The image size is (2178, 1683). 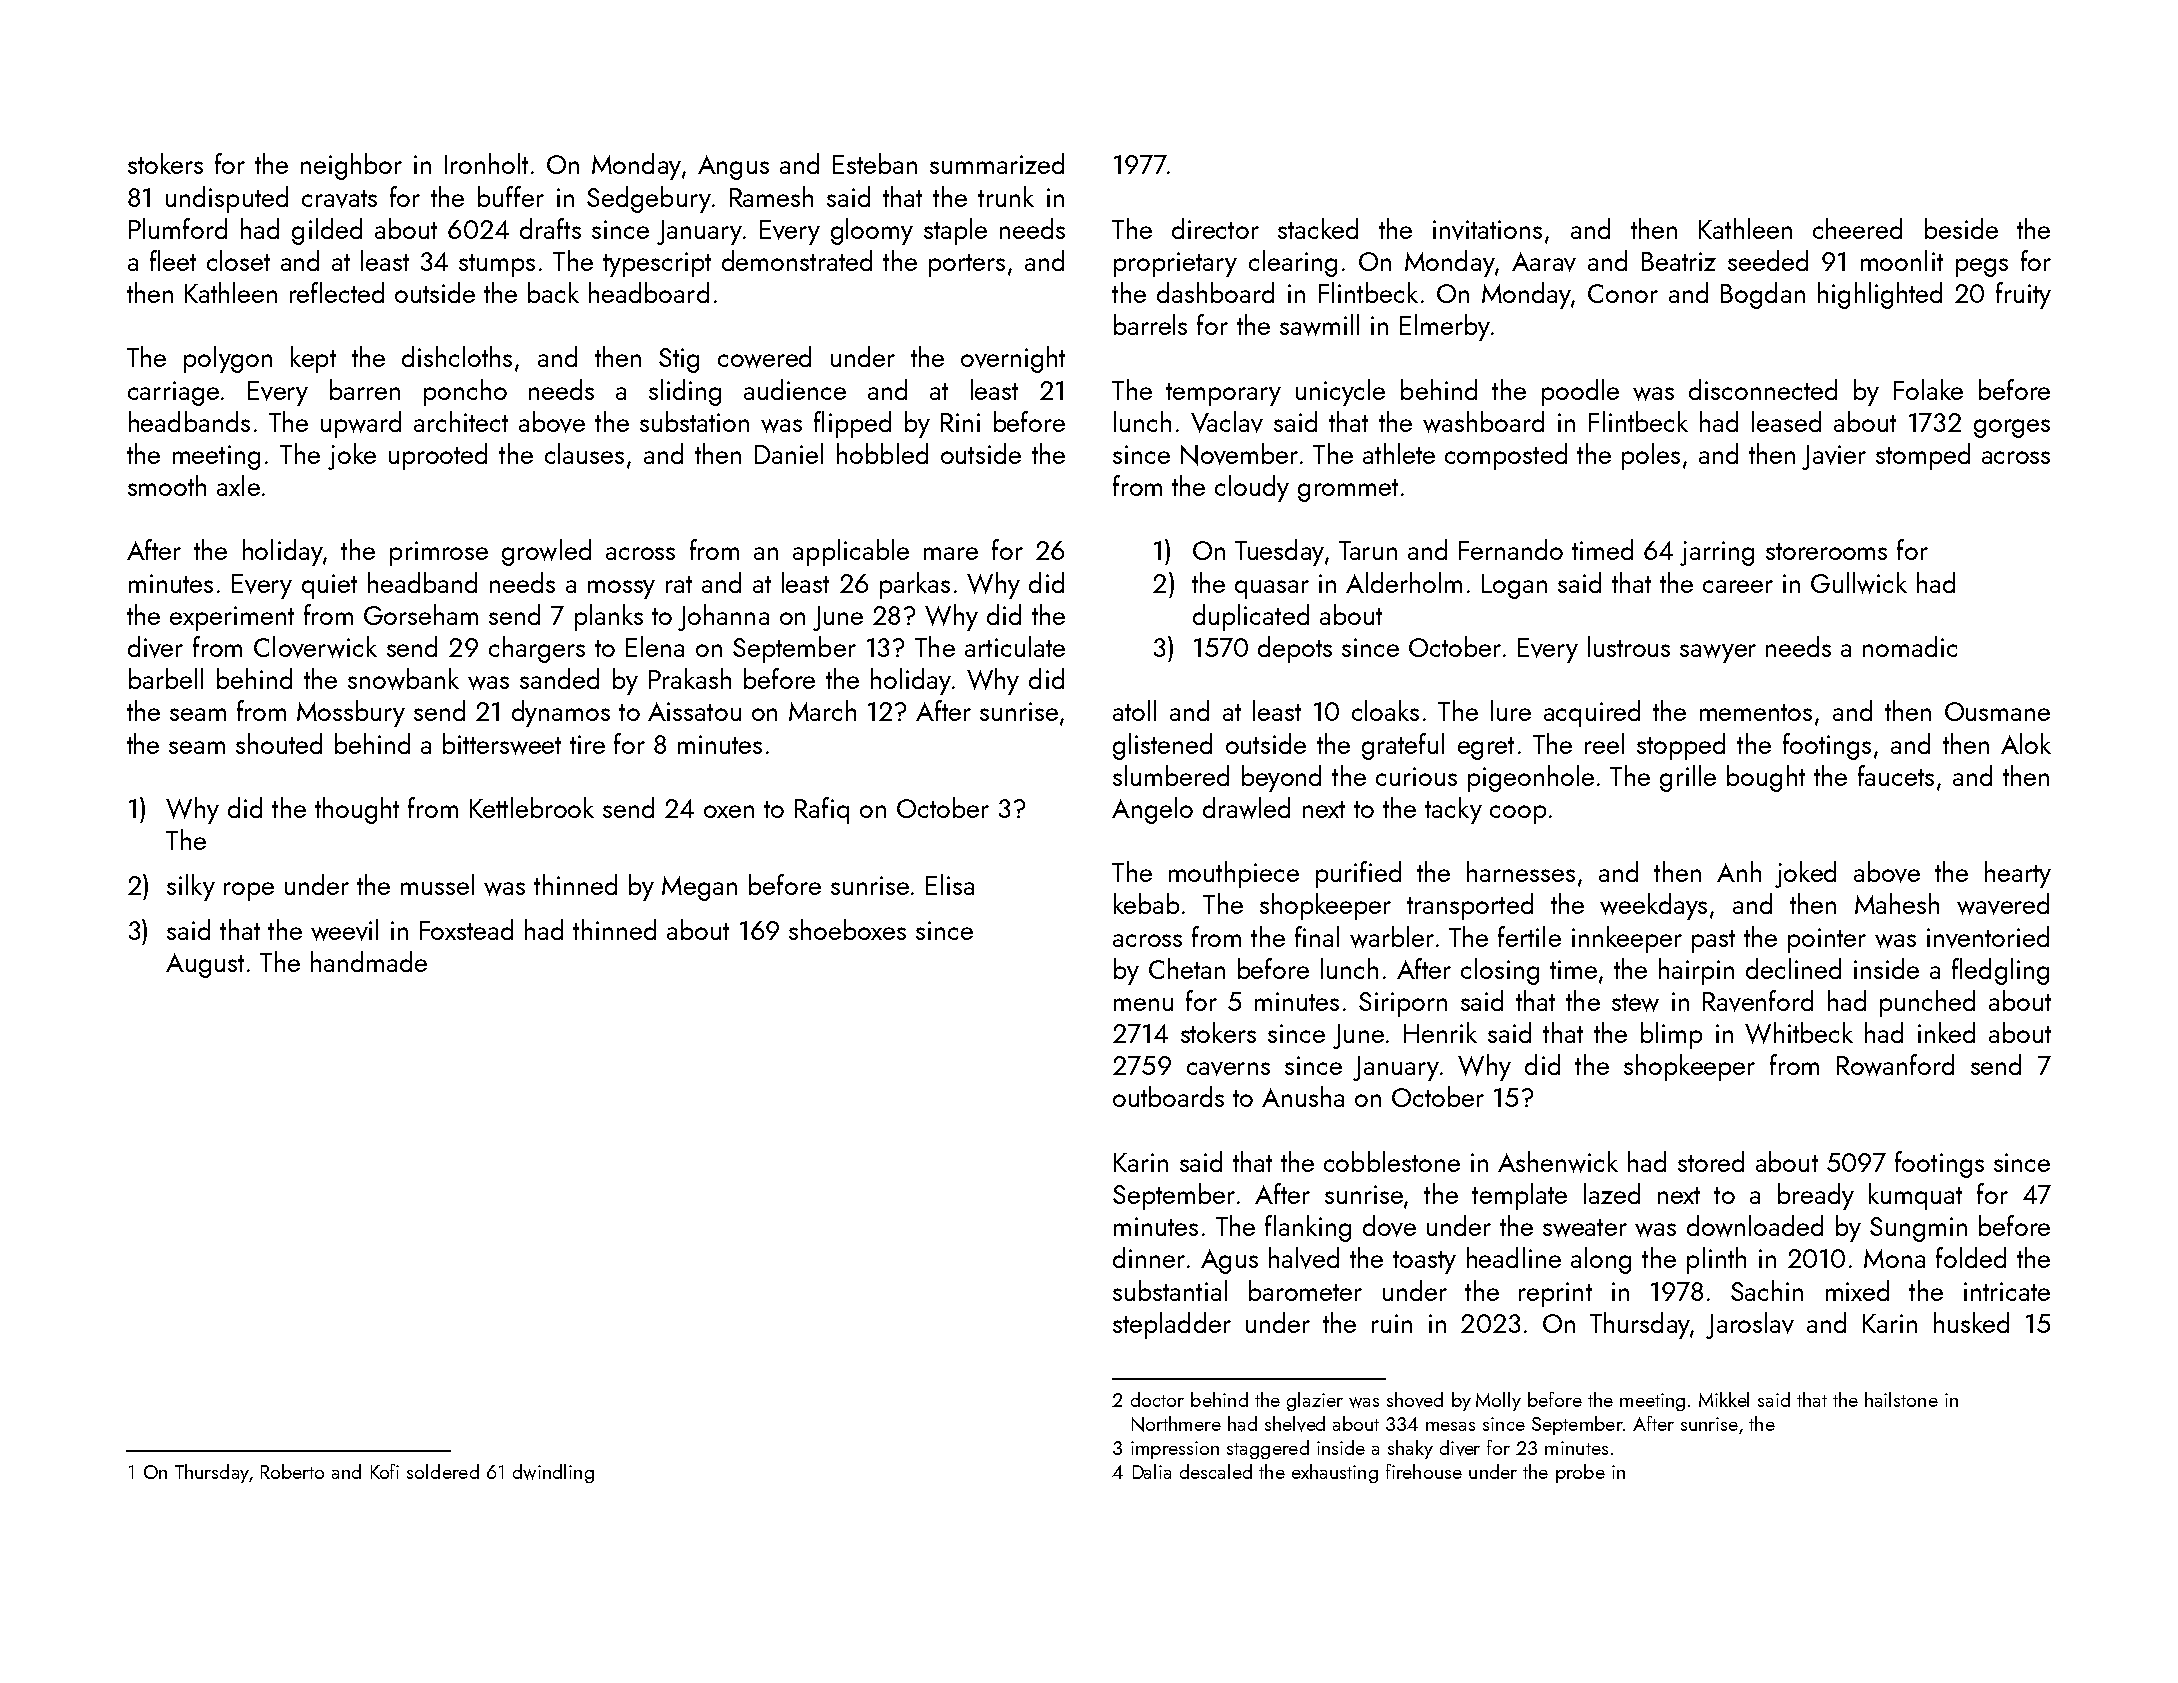 I want to click on dinner, so click(x=1149, y=1257).
